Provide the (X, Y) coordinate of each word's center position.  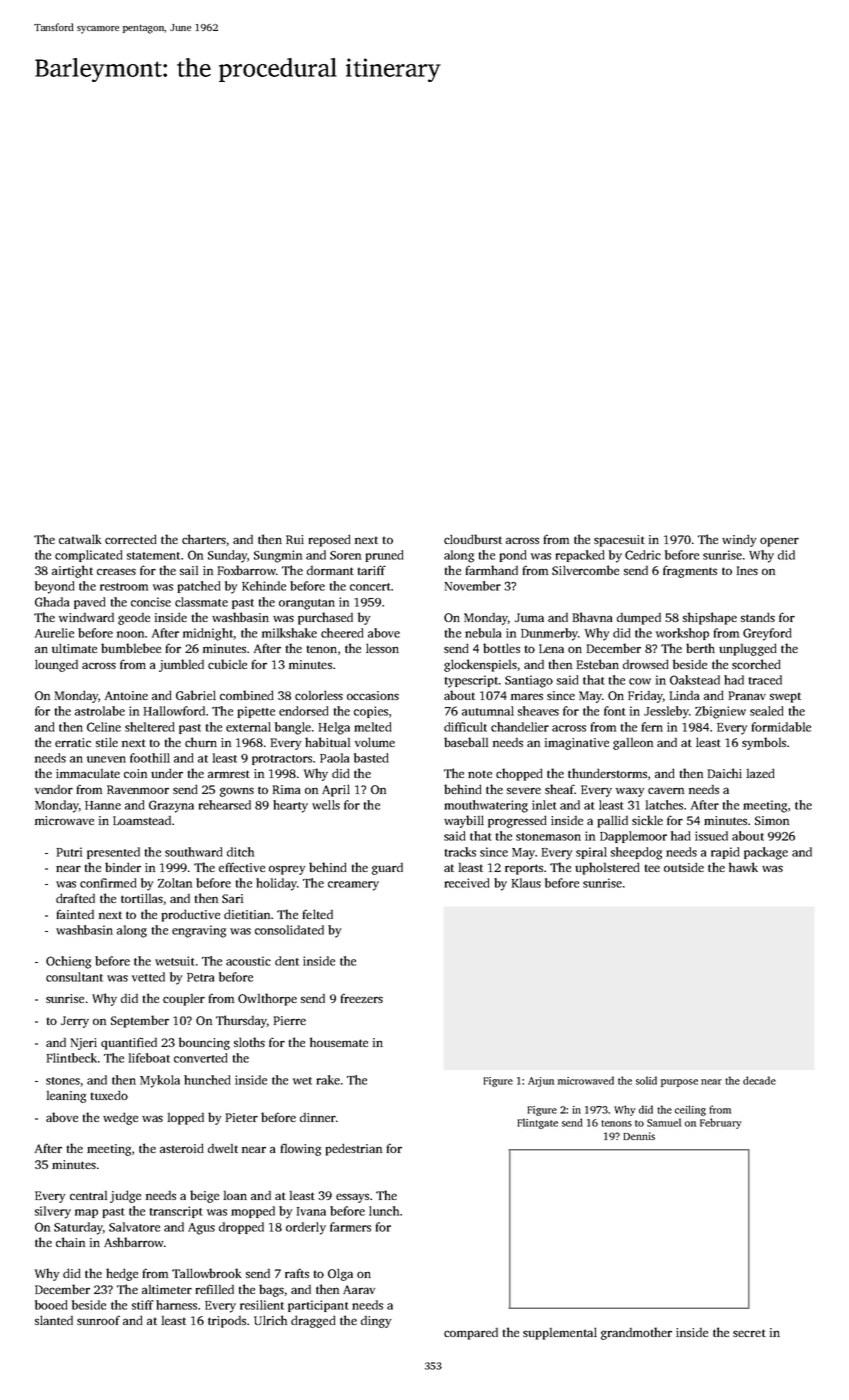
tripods (227, 1322)
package (766, 853)
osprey (287, 870)
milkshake (289, 633)
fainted (75, 914)
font (615, 711)
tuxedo (109, 1095)
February (720, 1123)
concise (151, 602)
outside (684, 867)
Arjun (541, 1082)
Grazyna (171, 806)
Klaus (526, 883)
